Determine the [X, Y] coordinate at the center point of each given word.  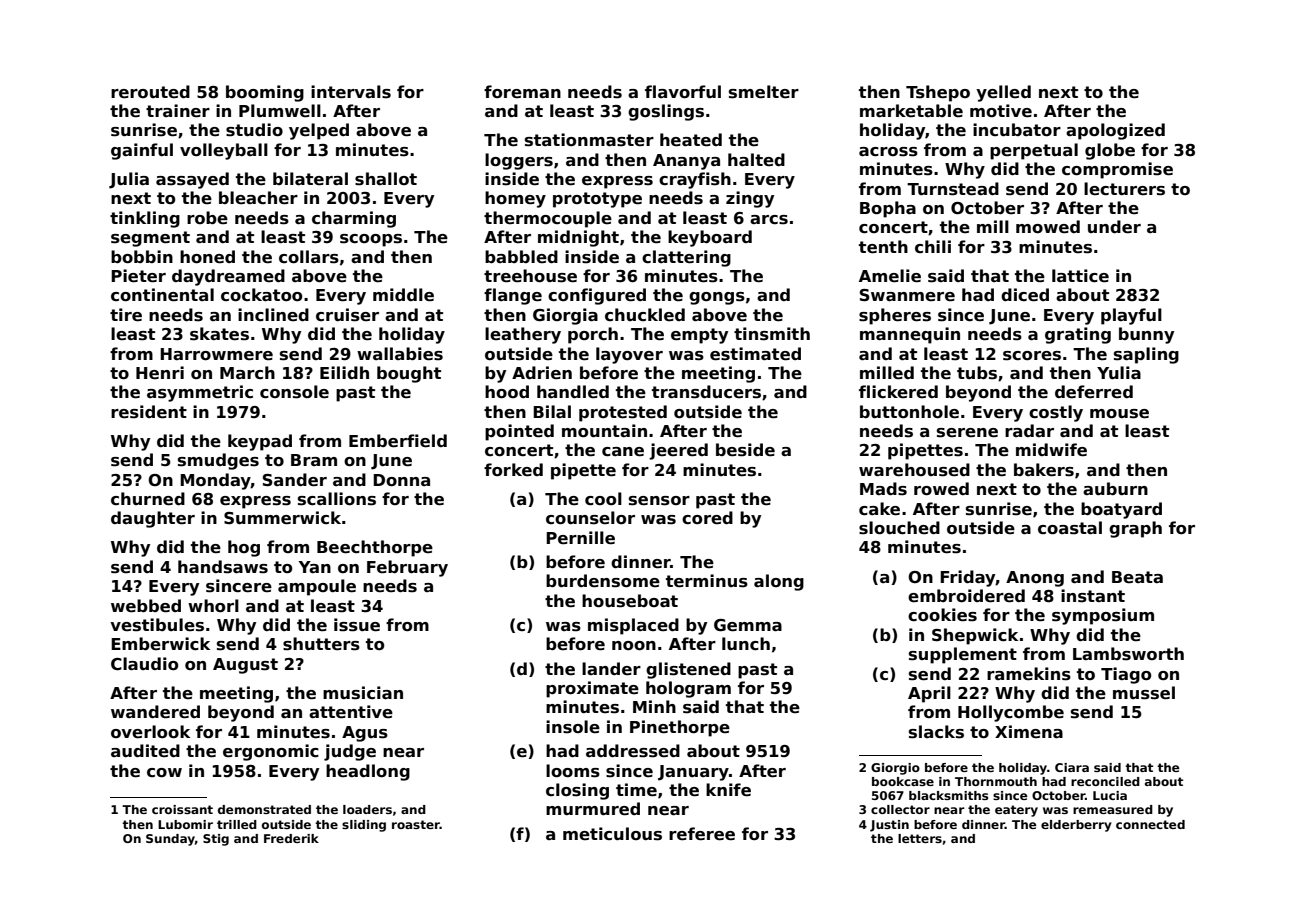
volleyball [224, 151]
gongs [717, 298]
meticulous [612, 834]
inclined [273, 315]
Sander [295, 480]
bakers [1044, 470]
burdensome [603, 581]
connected [1150, 824]
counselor [590, 518]
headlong [368, 772]
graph [1135, 529]
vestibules [157, 625]
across [888, 152]
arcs [769, 220]
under [1114, 227]
